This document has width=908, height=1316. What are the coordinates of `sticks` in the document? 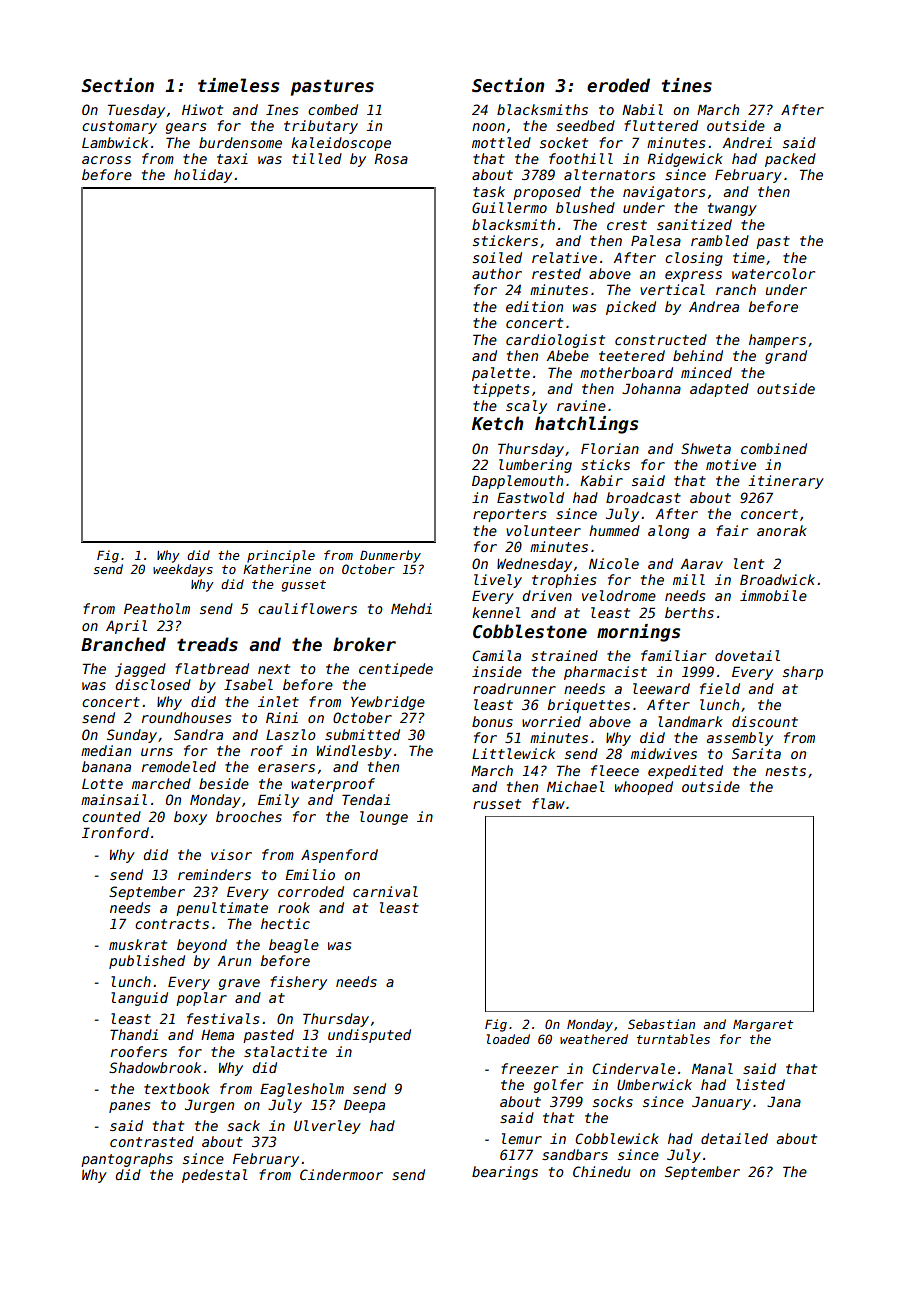 It's located at (605, 464).
